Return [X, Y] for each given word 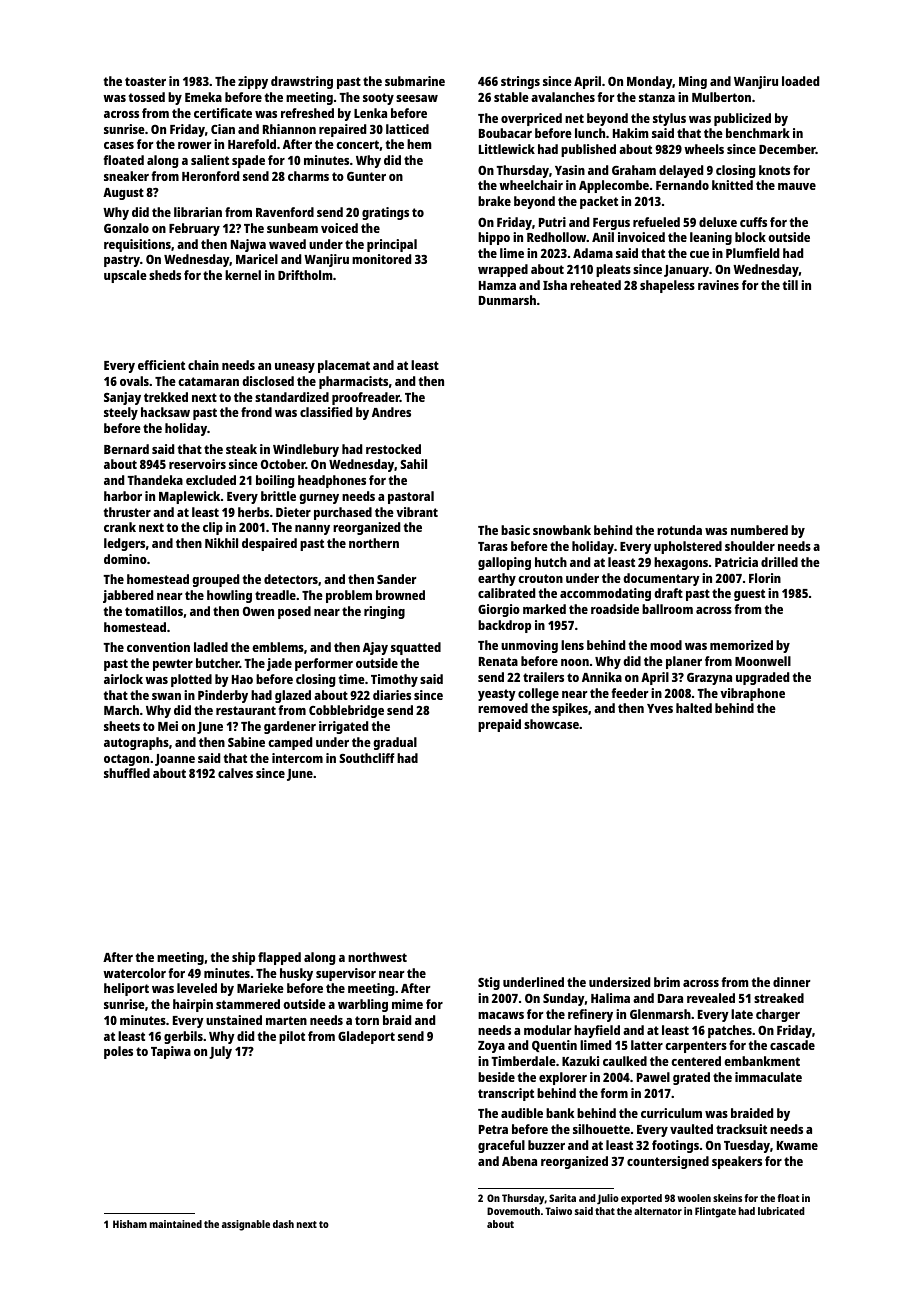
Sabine [246, 742]
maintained [176, 1224]
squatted [416, 648]
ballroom [667, 609]
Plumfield [752, 253]
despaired [269, 544]
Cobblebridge [346, 711]
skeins [727, 1198]
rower [194, 145]
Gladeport [366, 1037]
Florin [765, 578]
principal [392, 245]
